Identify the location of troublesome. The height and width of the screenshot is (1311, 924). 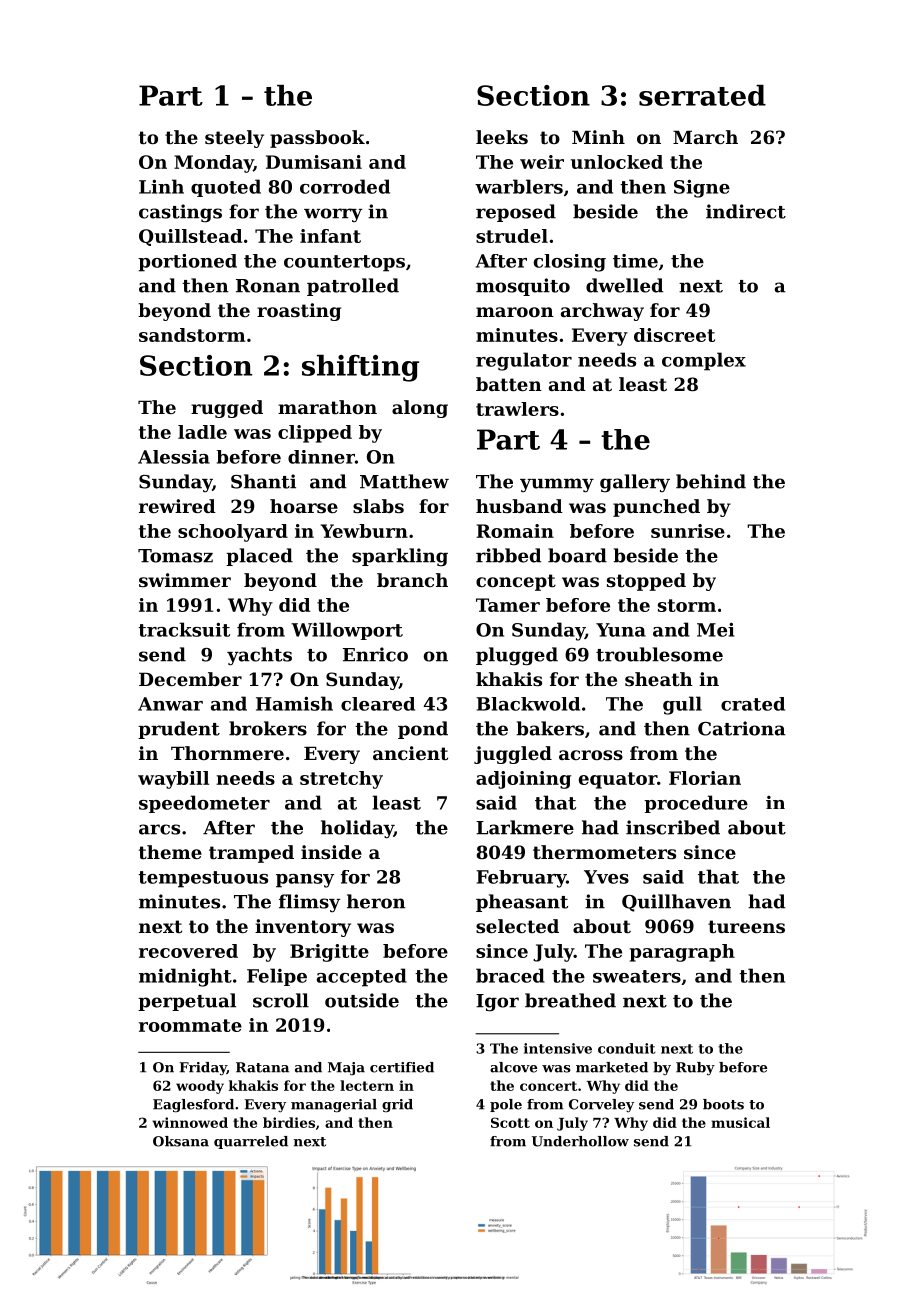
(659, 654).
